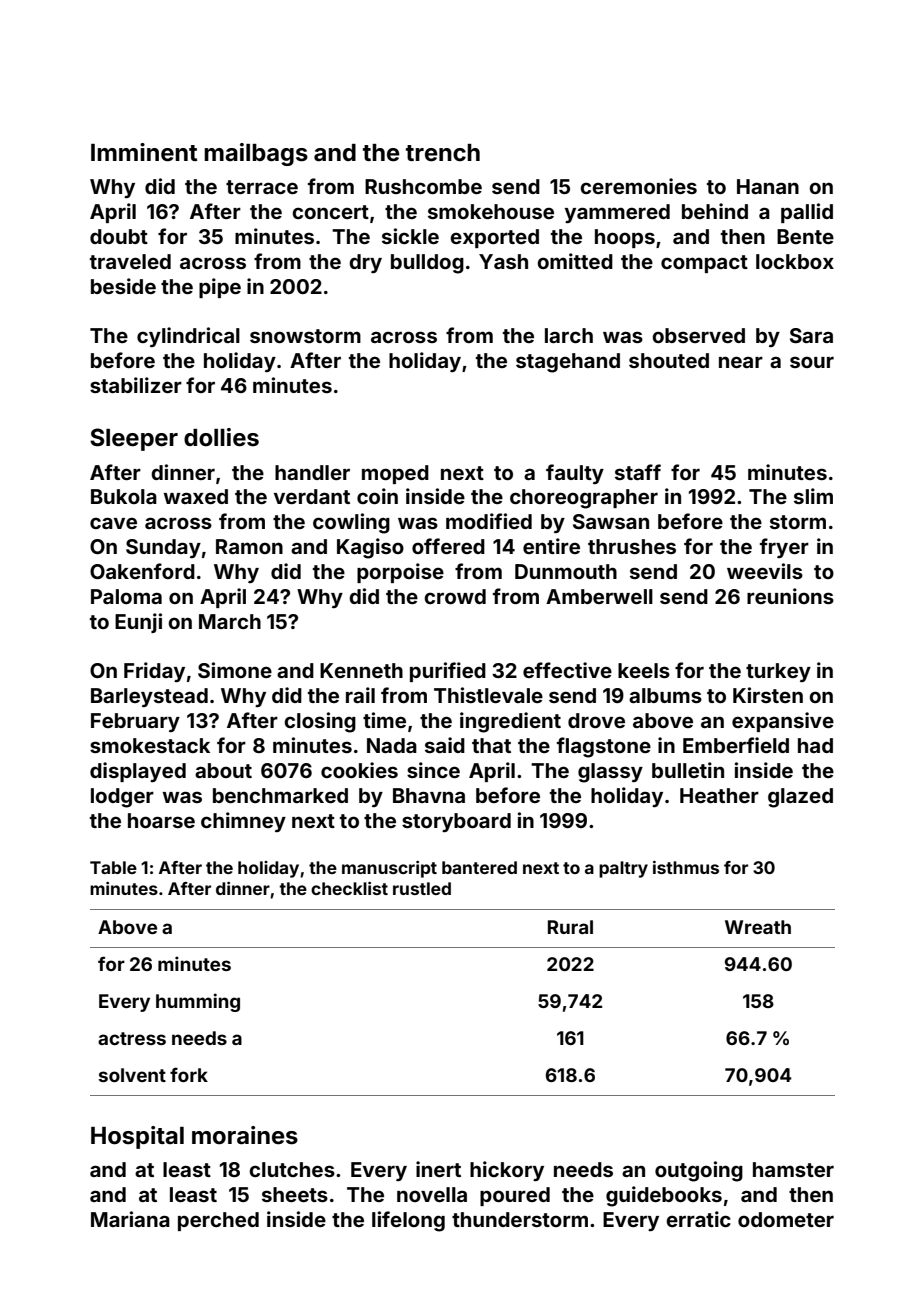 Image resolution: width=924 pixels, height=1311 pixels. What do you see at coordinates (365, 263) in the page?
I see `dry` at bounding box center [365, 263].
